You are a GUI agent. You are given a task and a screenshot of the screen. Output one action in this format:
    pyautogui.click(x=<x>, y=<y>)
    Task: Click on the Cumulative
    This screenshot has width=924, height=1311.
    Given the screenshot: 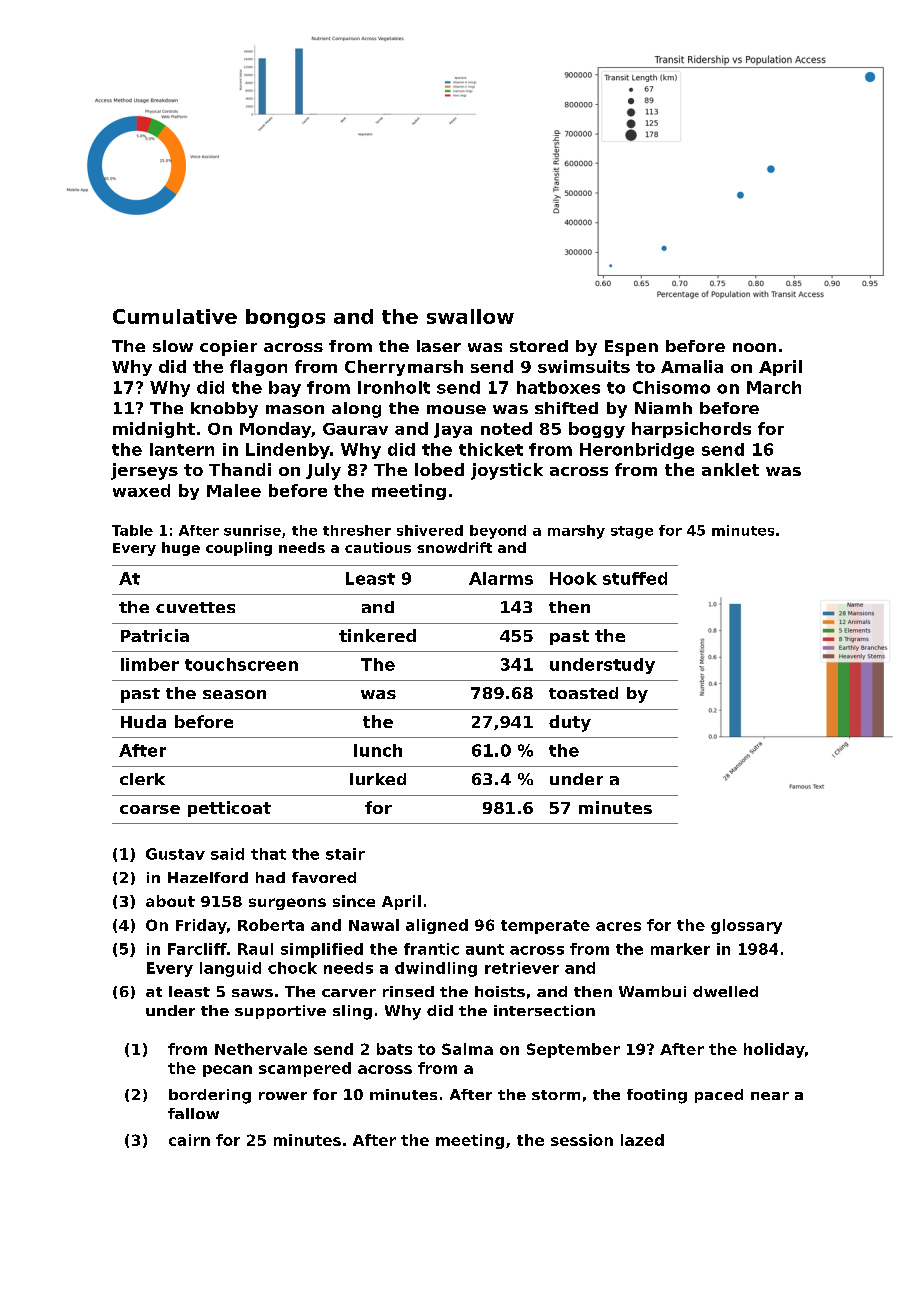 What is the action you would take?
    pyautogui.click(x=175, y=316)
